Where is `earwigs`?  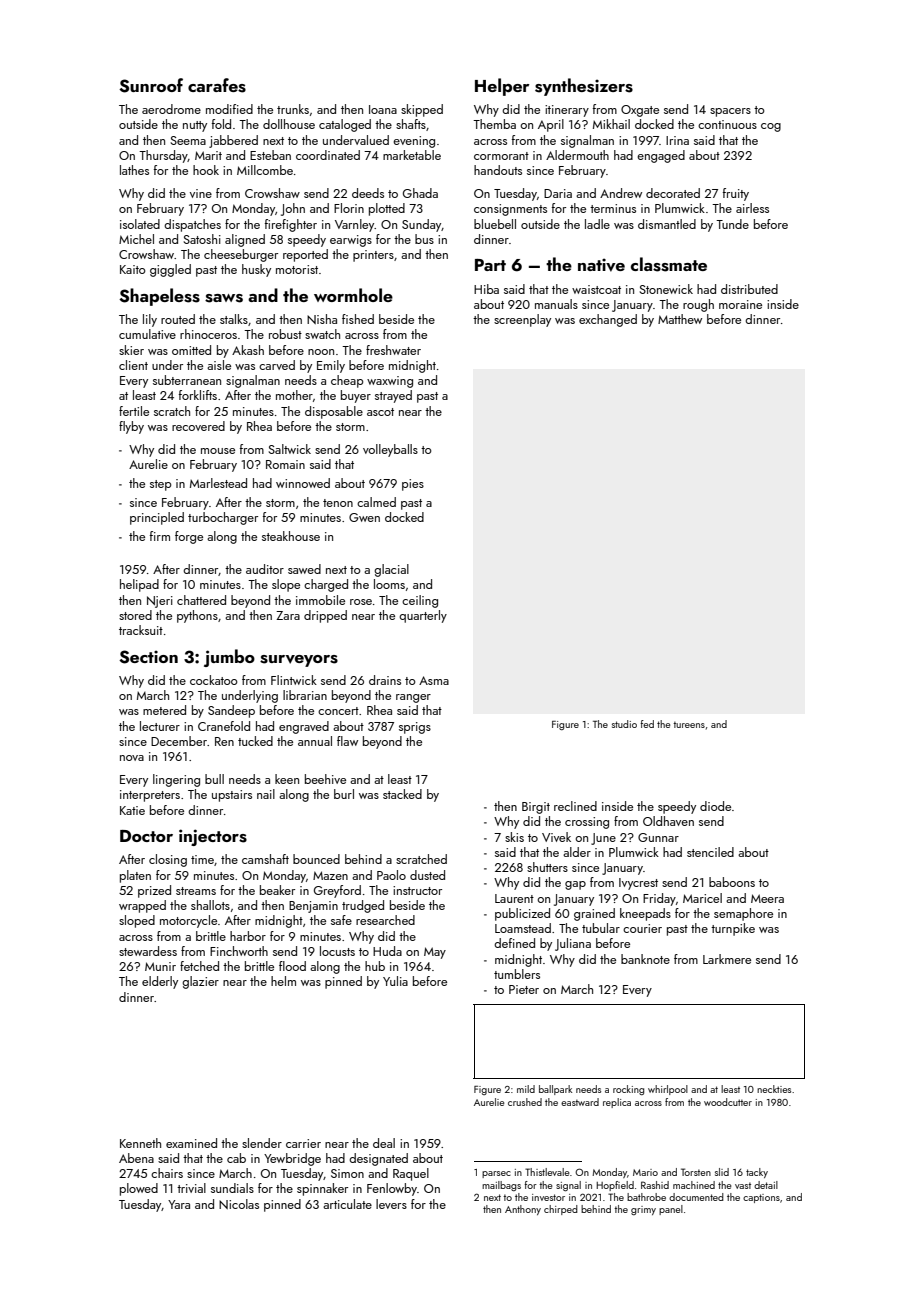 earwigs is located at coordinates (351, 241).
